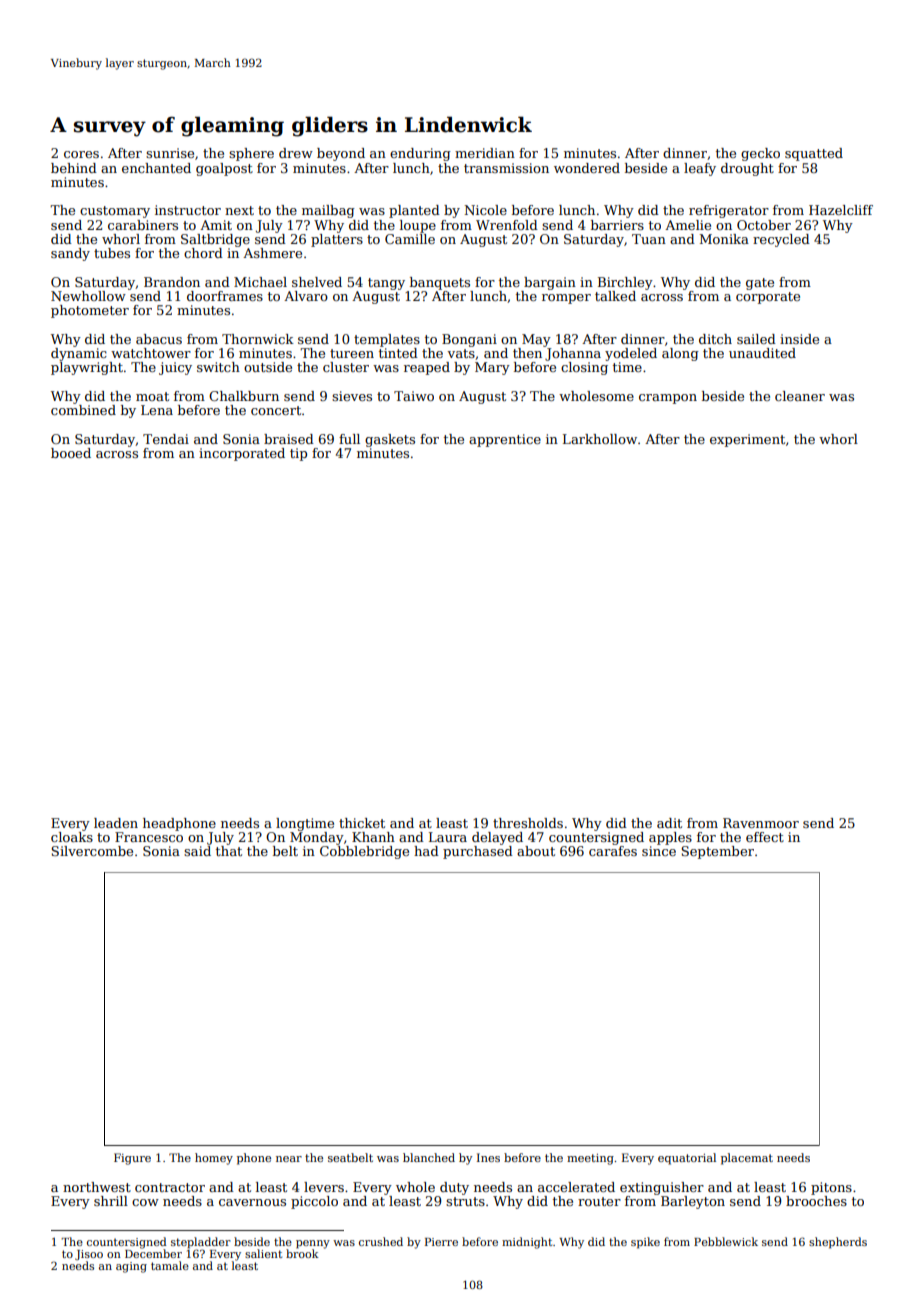 The height and width of the image is (1308, 924). I want to click on that, so click(229, 851).
